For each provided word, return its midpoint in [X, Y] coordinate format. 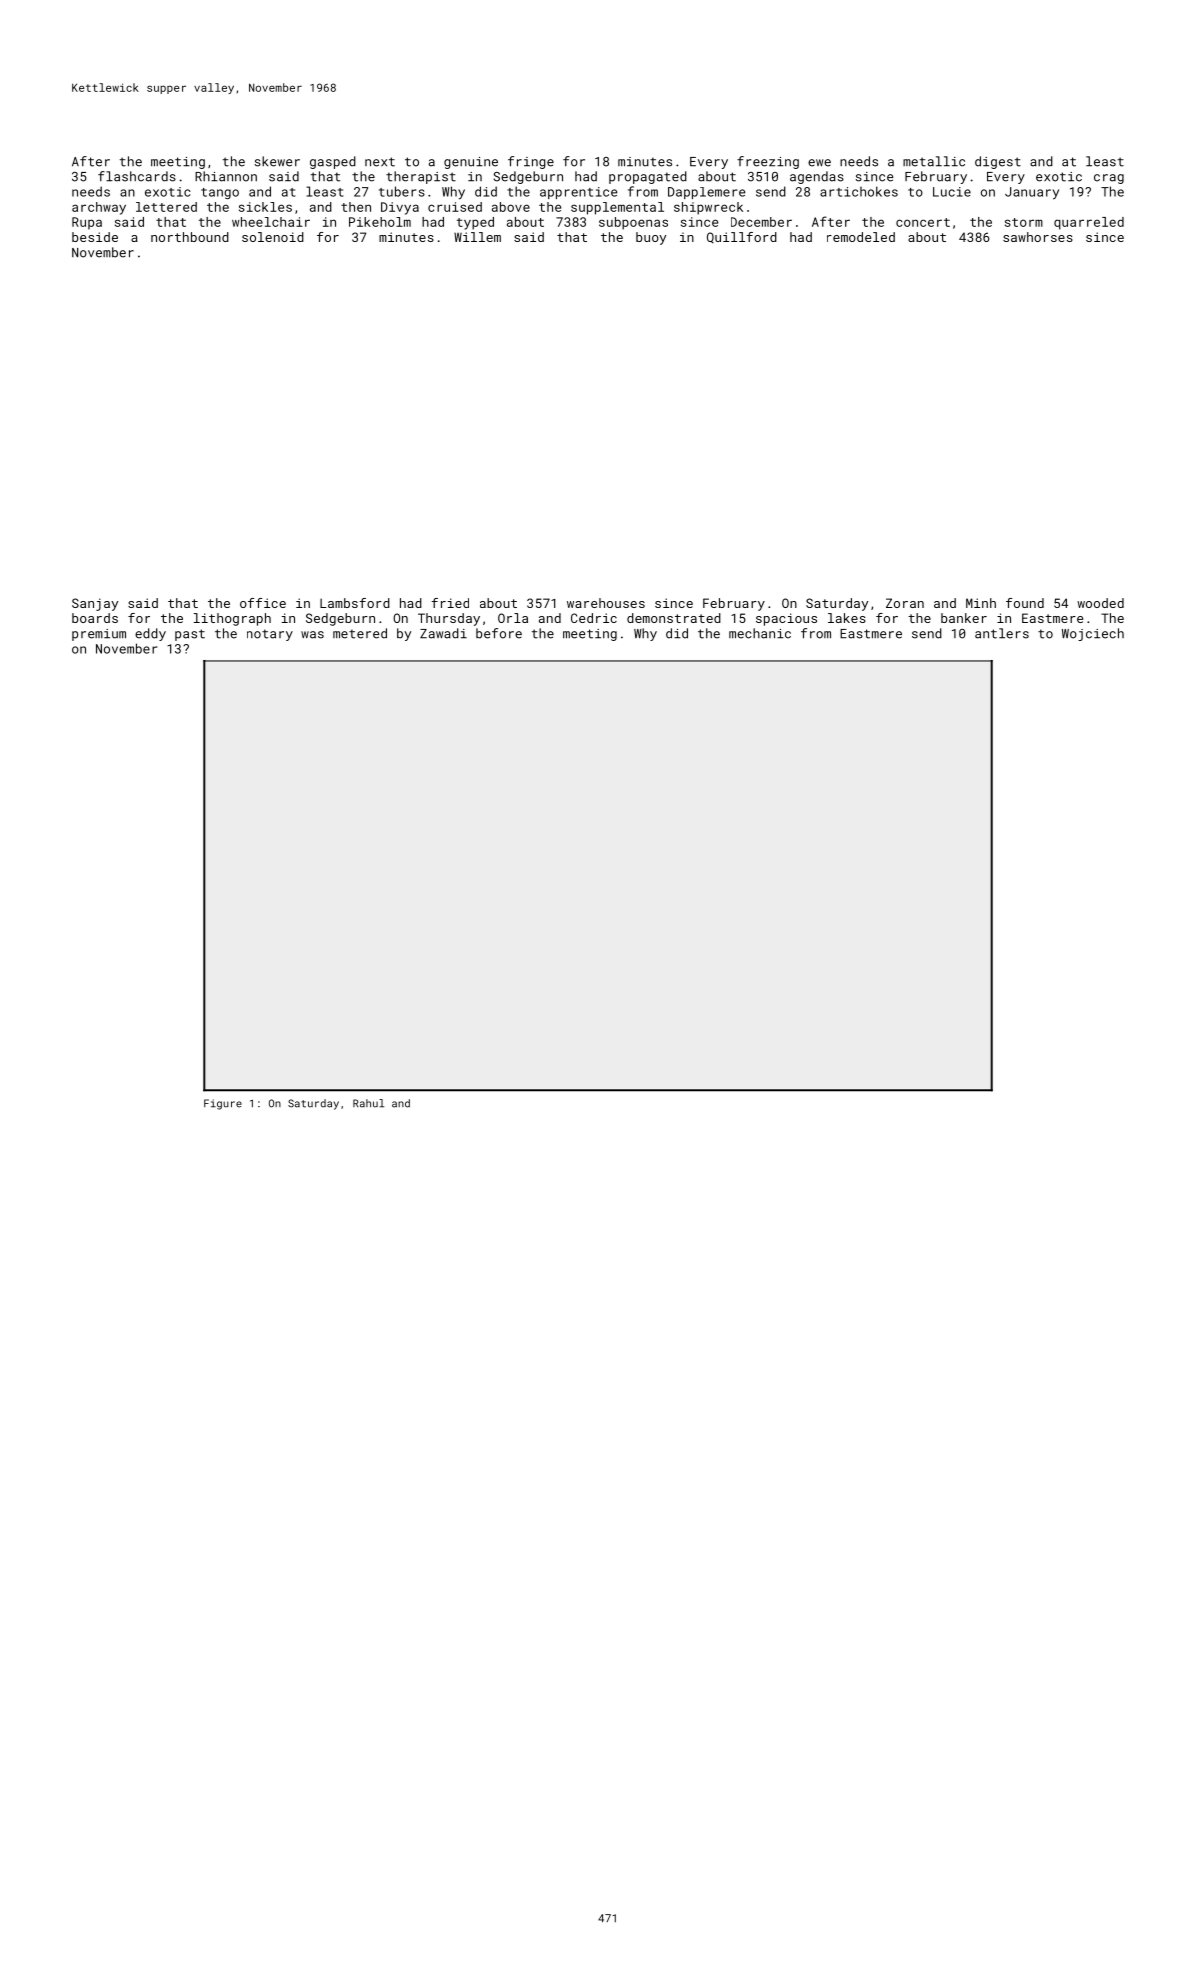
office [263, 603]
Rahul [368, 1103]
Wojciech [1093, 634]
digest [998, 162]
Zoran [905, 603]
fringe [531, 162]
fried [450, 603]
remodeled [861, 237]
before [499, 633]
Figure [223, 1104]
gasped [333, 162]
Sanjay [95, 604]
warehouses [606, 603]
